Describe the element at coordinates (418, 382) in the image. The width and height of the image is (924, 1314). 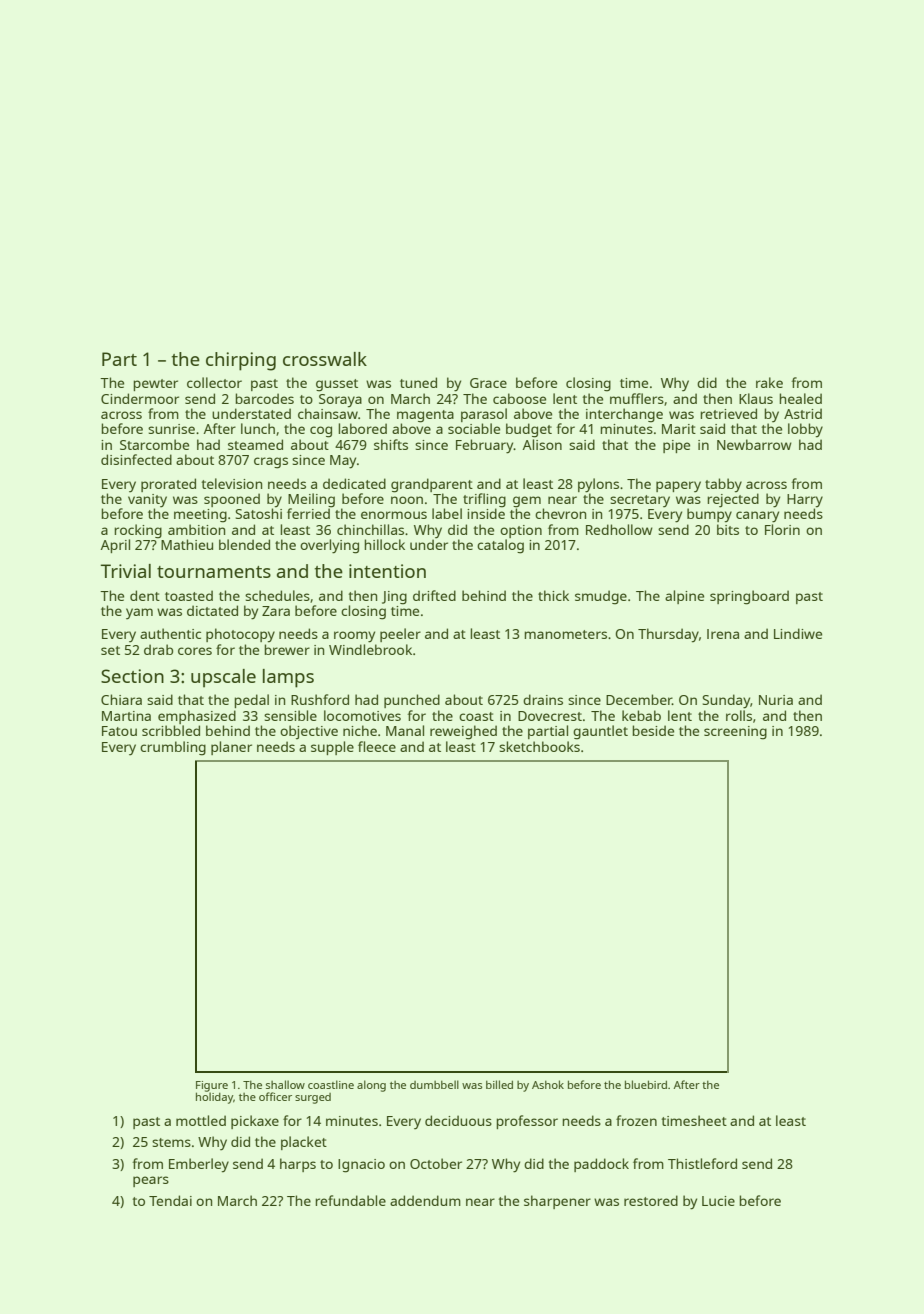
I see `tuned` at that location.
